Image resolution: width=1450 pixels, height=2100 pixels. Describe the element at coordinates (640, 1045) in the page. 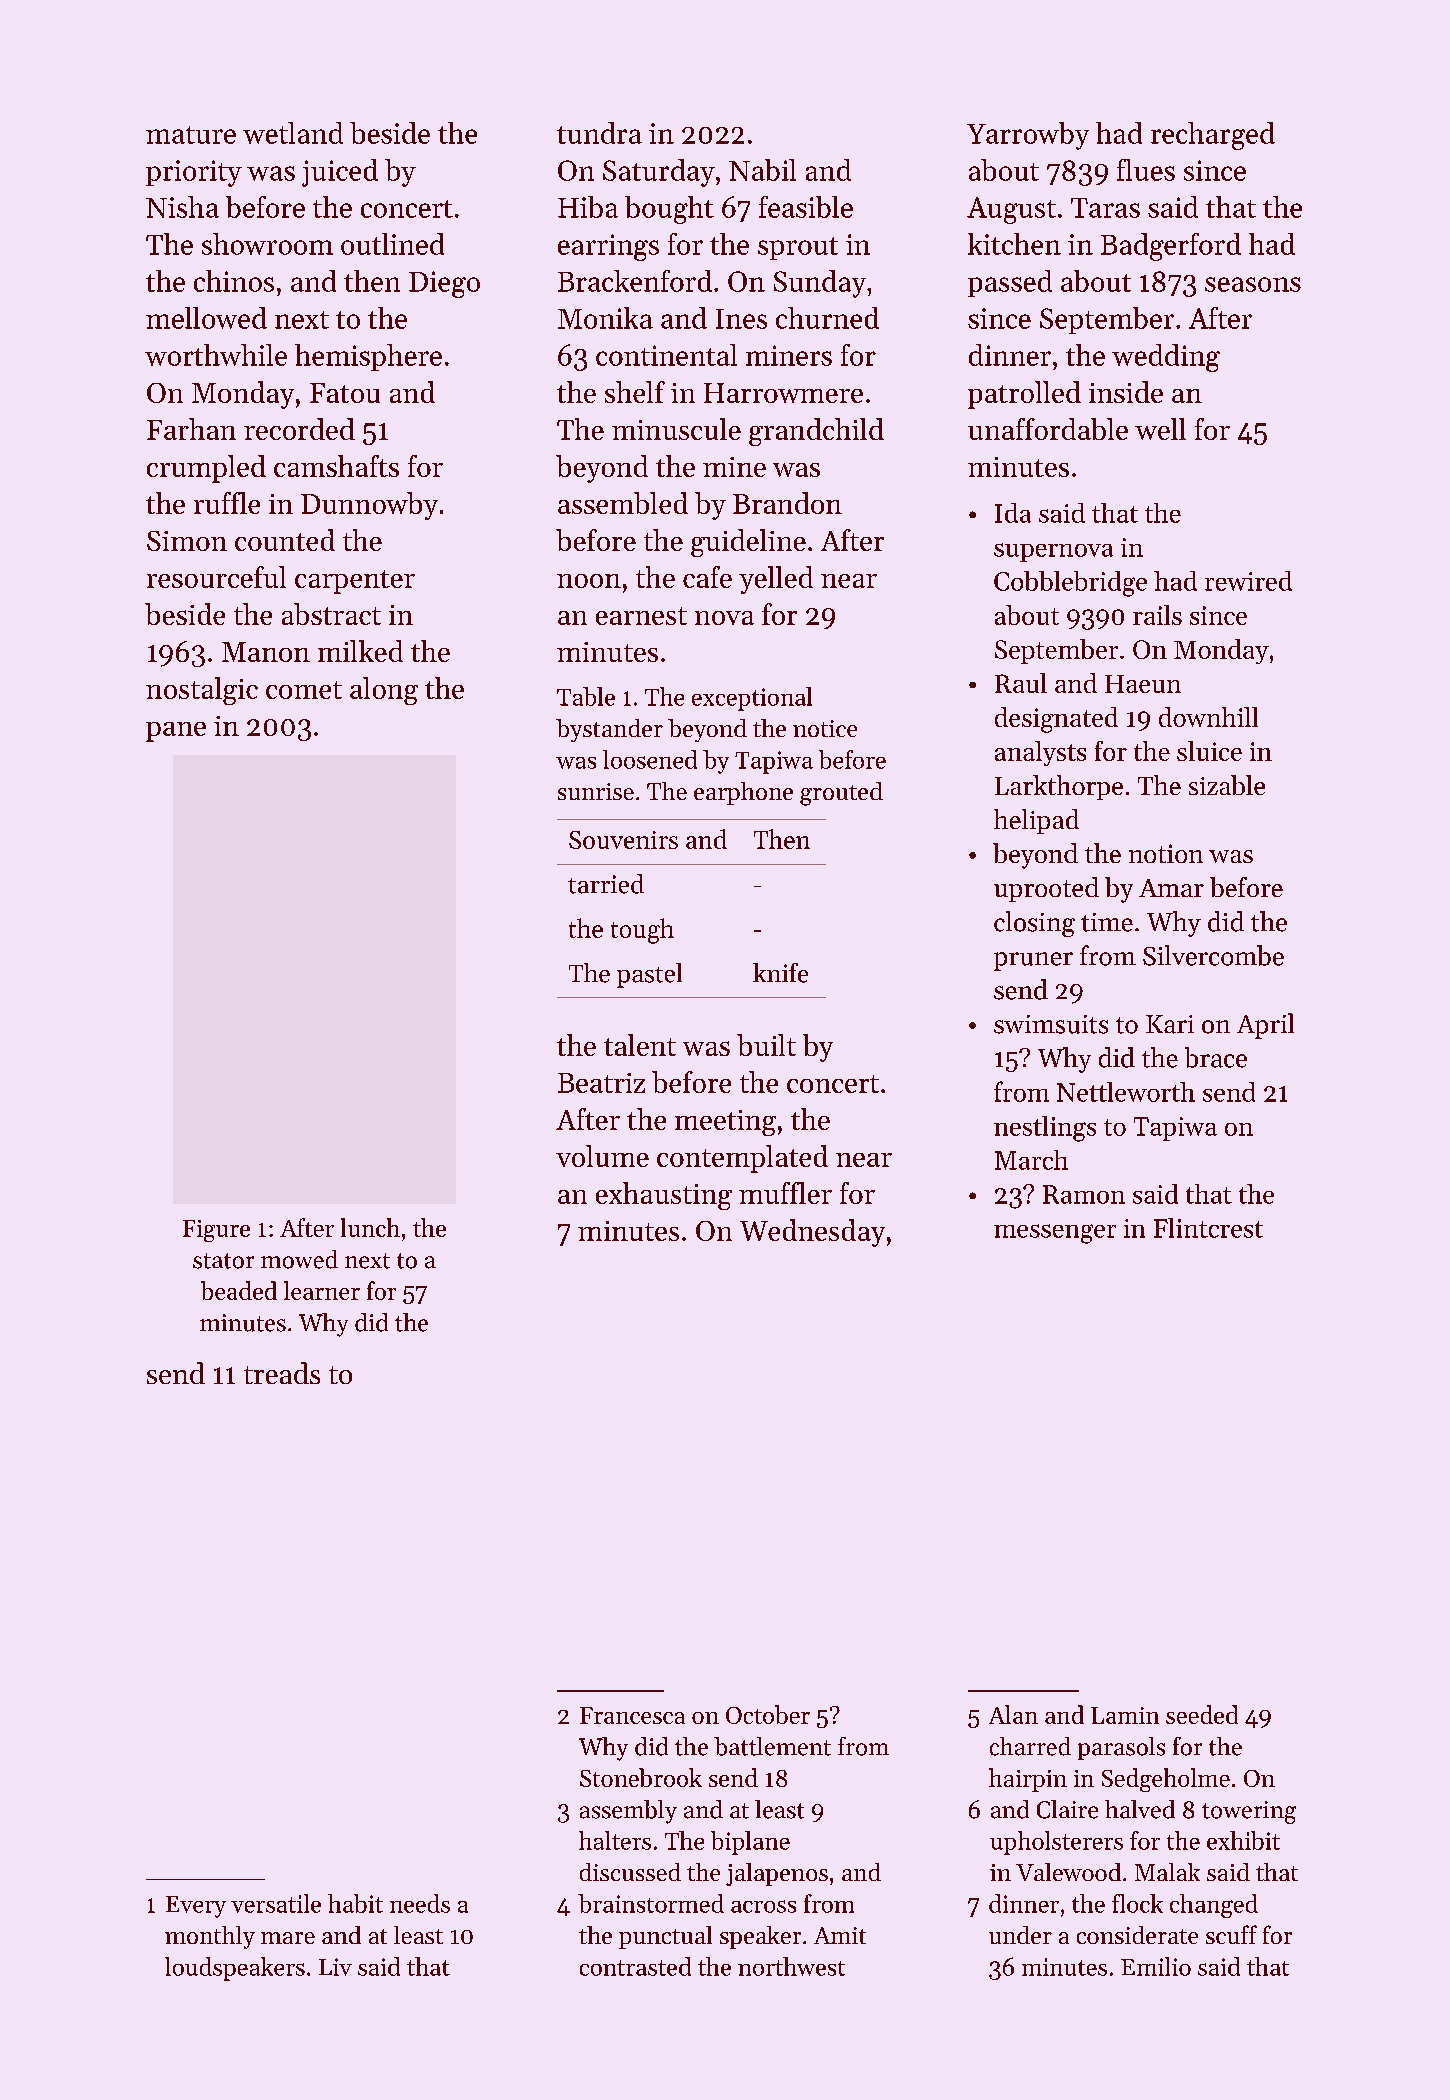

I see `talent` at that location.
